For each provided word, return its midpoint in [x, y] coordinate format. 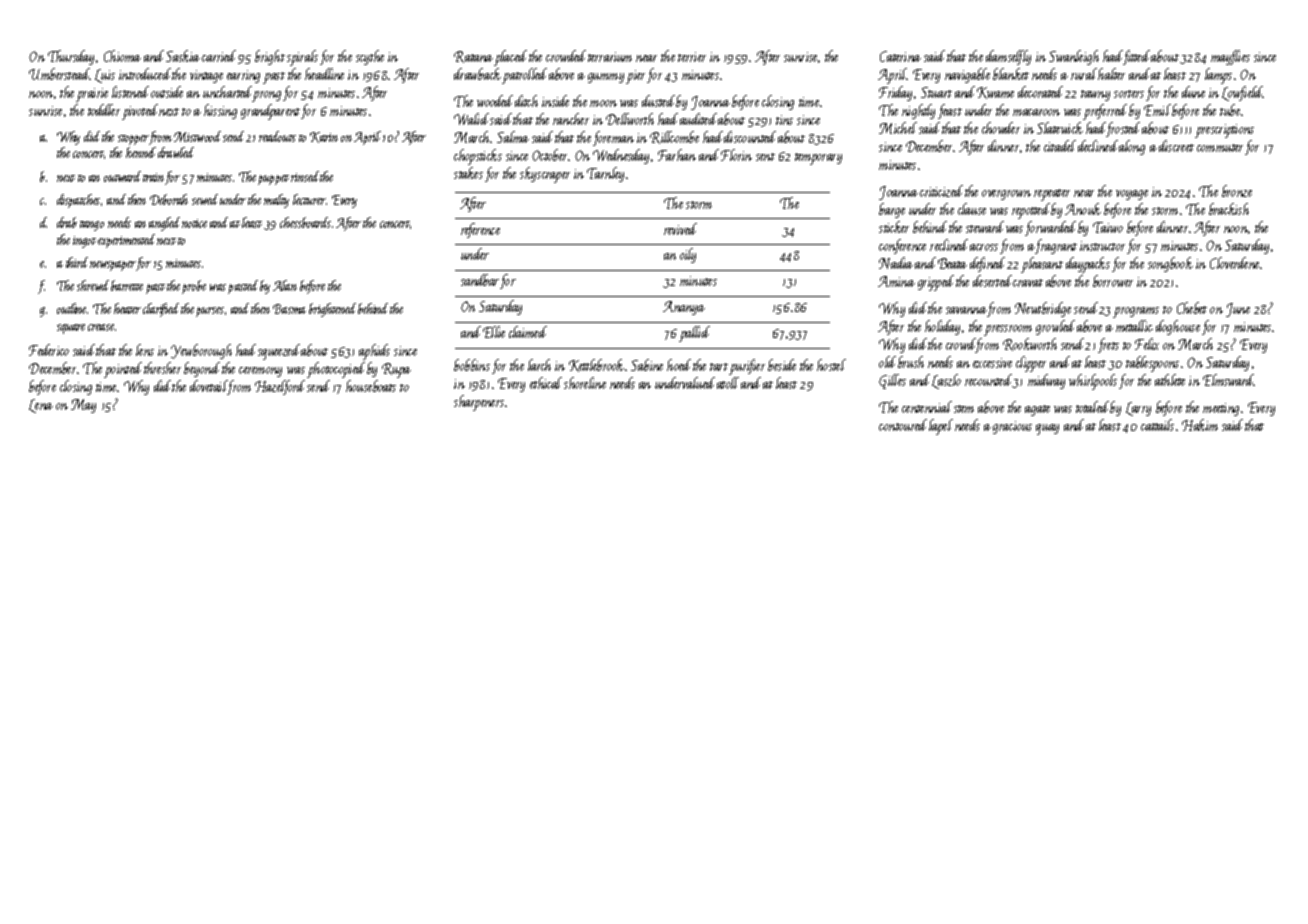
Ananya [684, 308]
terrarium [610, 57]
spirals [302, 58]
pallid [694, 334]
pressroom [1008, 330]
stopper [133, 140]
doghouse [1178, 327]
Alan [285, 285]
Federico [49, 350]
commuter [1220, 148]
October [550, 155]
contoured [903, 425]
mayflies [1230, 57]
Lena [41, 406]
